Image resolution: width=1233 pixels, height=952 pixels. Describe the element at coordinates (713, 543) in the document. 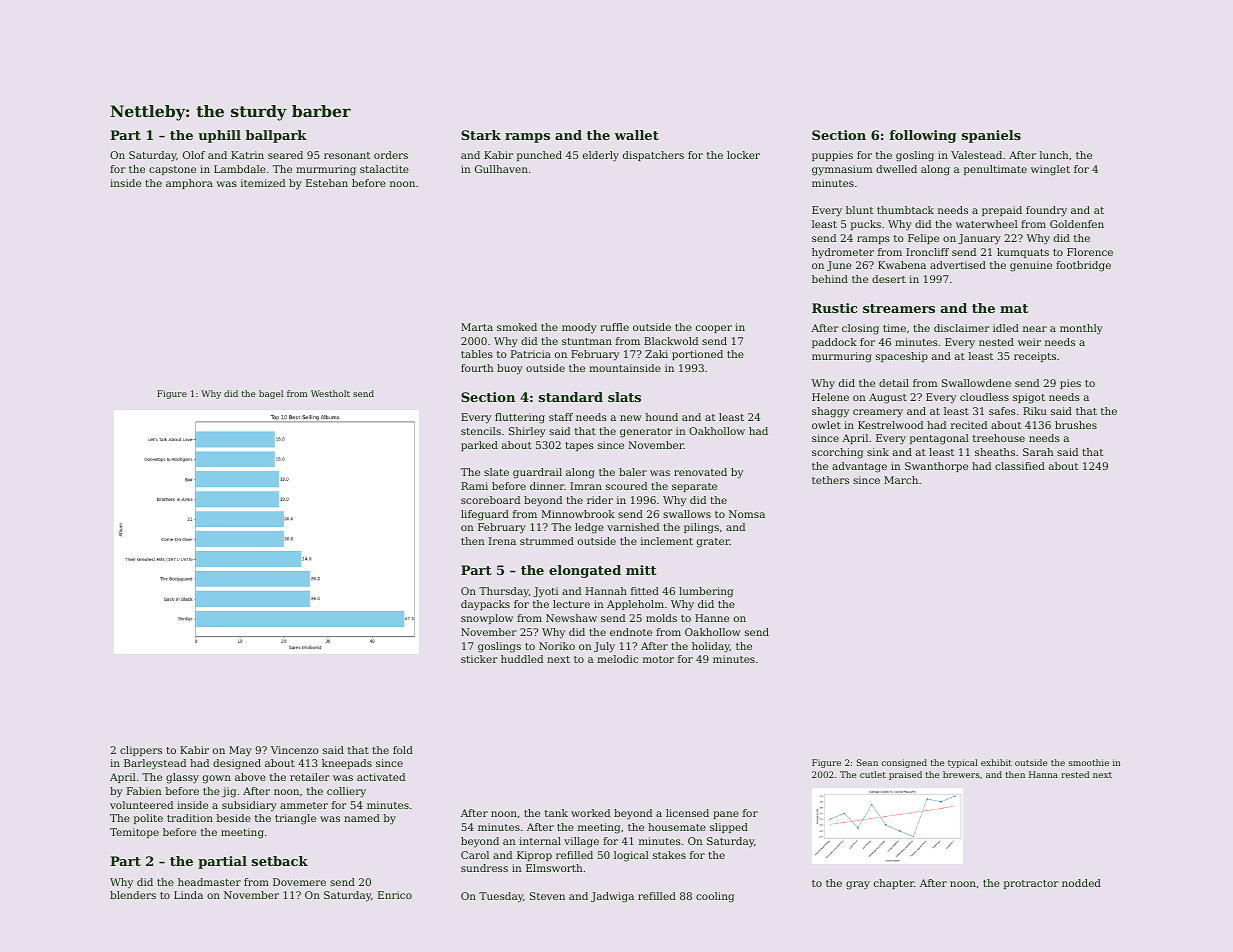

I see `grater` at that location.
